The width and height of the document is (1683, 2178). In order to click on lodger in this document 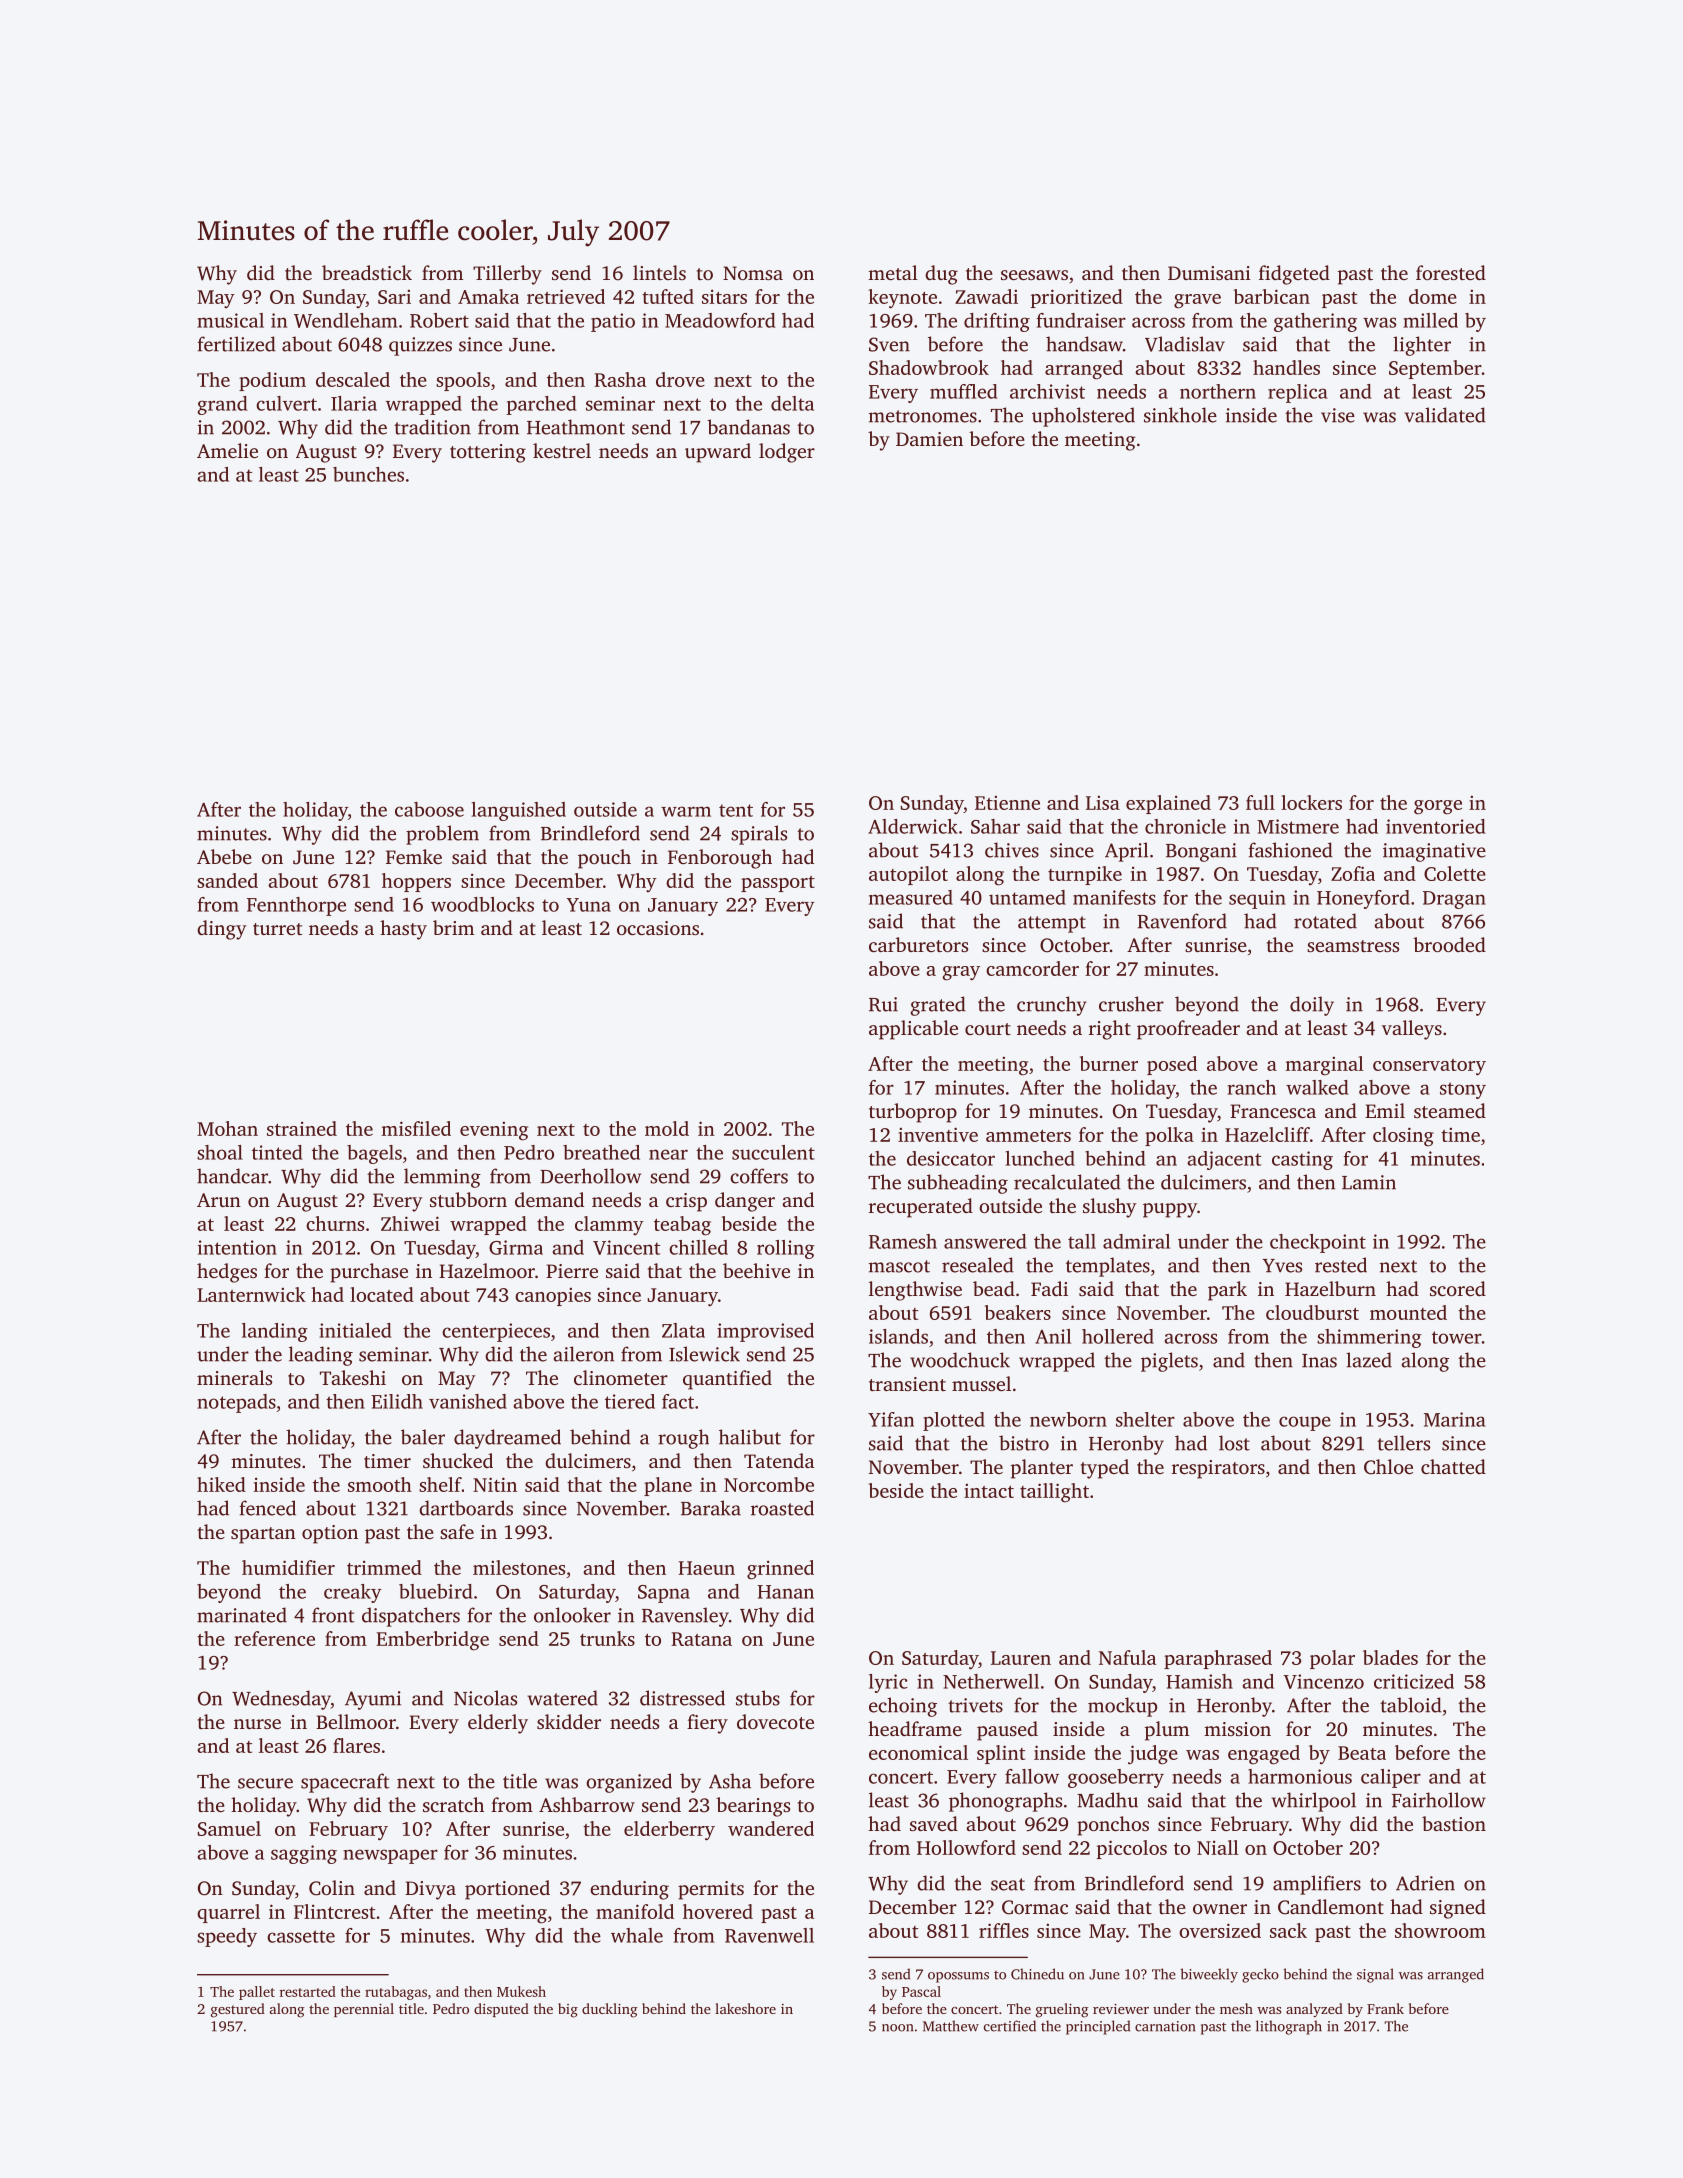, I will do `click(787, 453)`.
